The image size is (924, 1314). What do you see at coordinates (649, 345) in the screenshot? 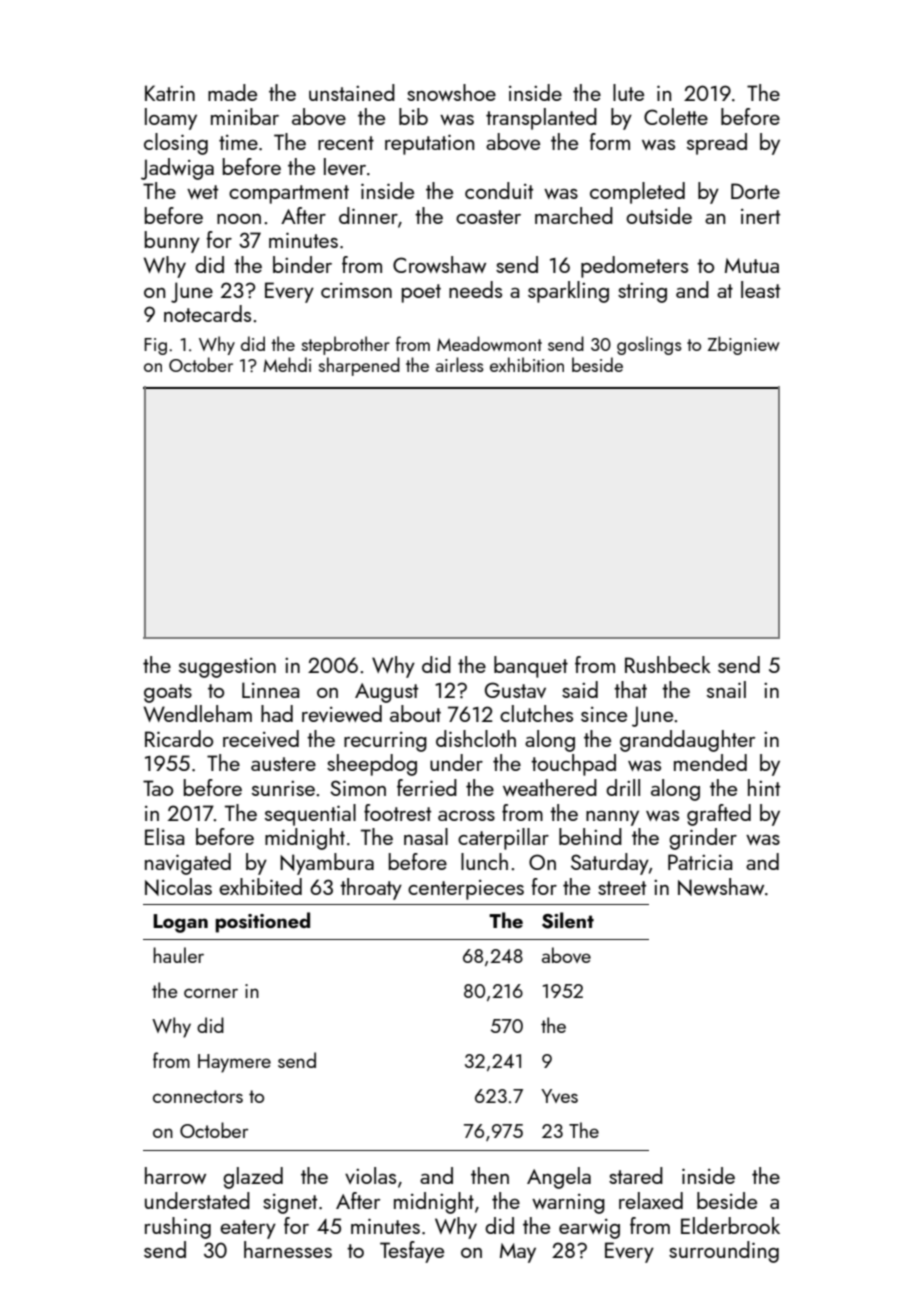
I see `goslings` at bounding box center [649, 345].
